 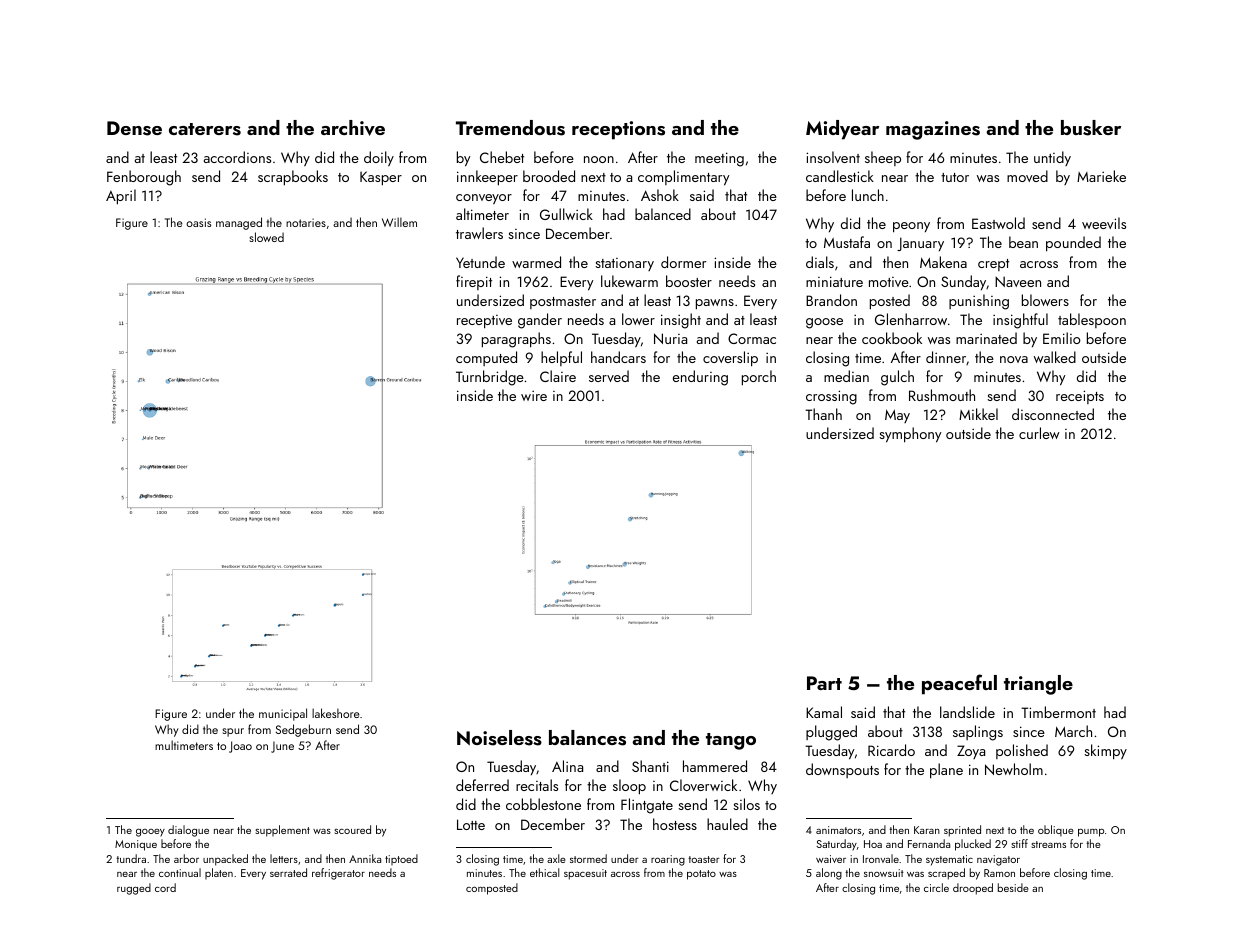 What do you see at coordinates (534, 396) in the screenshot?
I see `wire` at bounding box center [534, 396].
